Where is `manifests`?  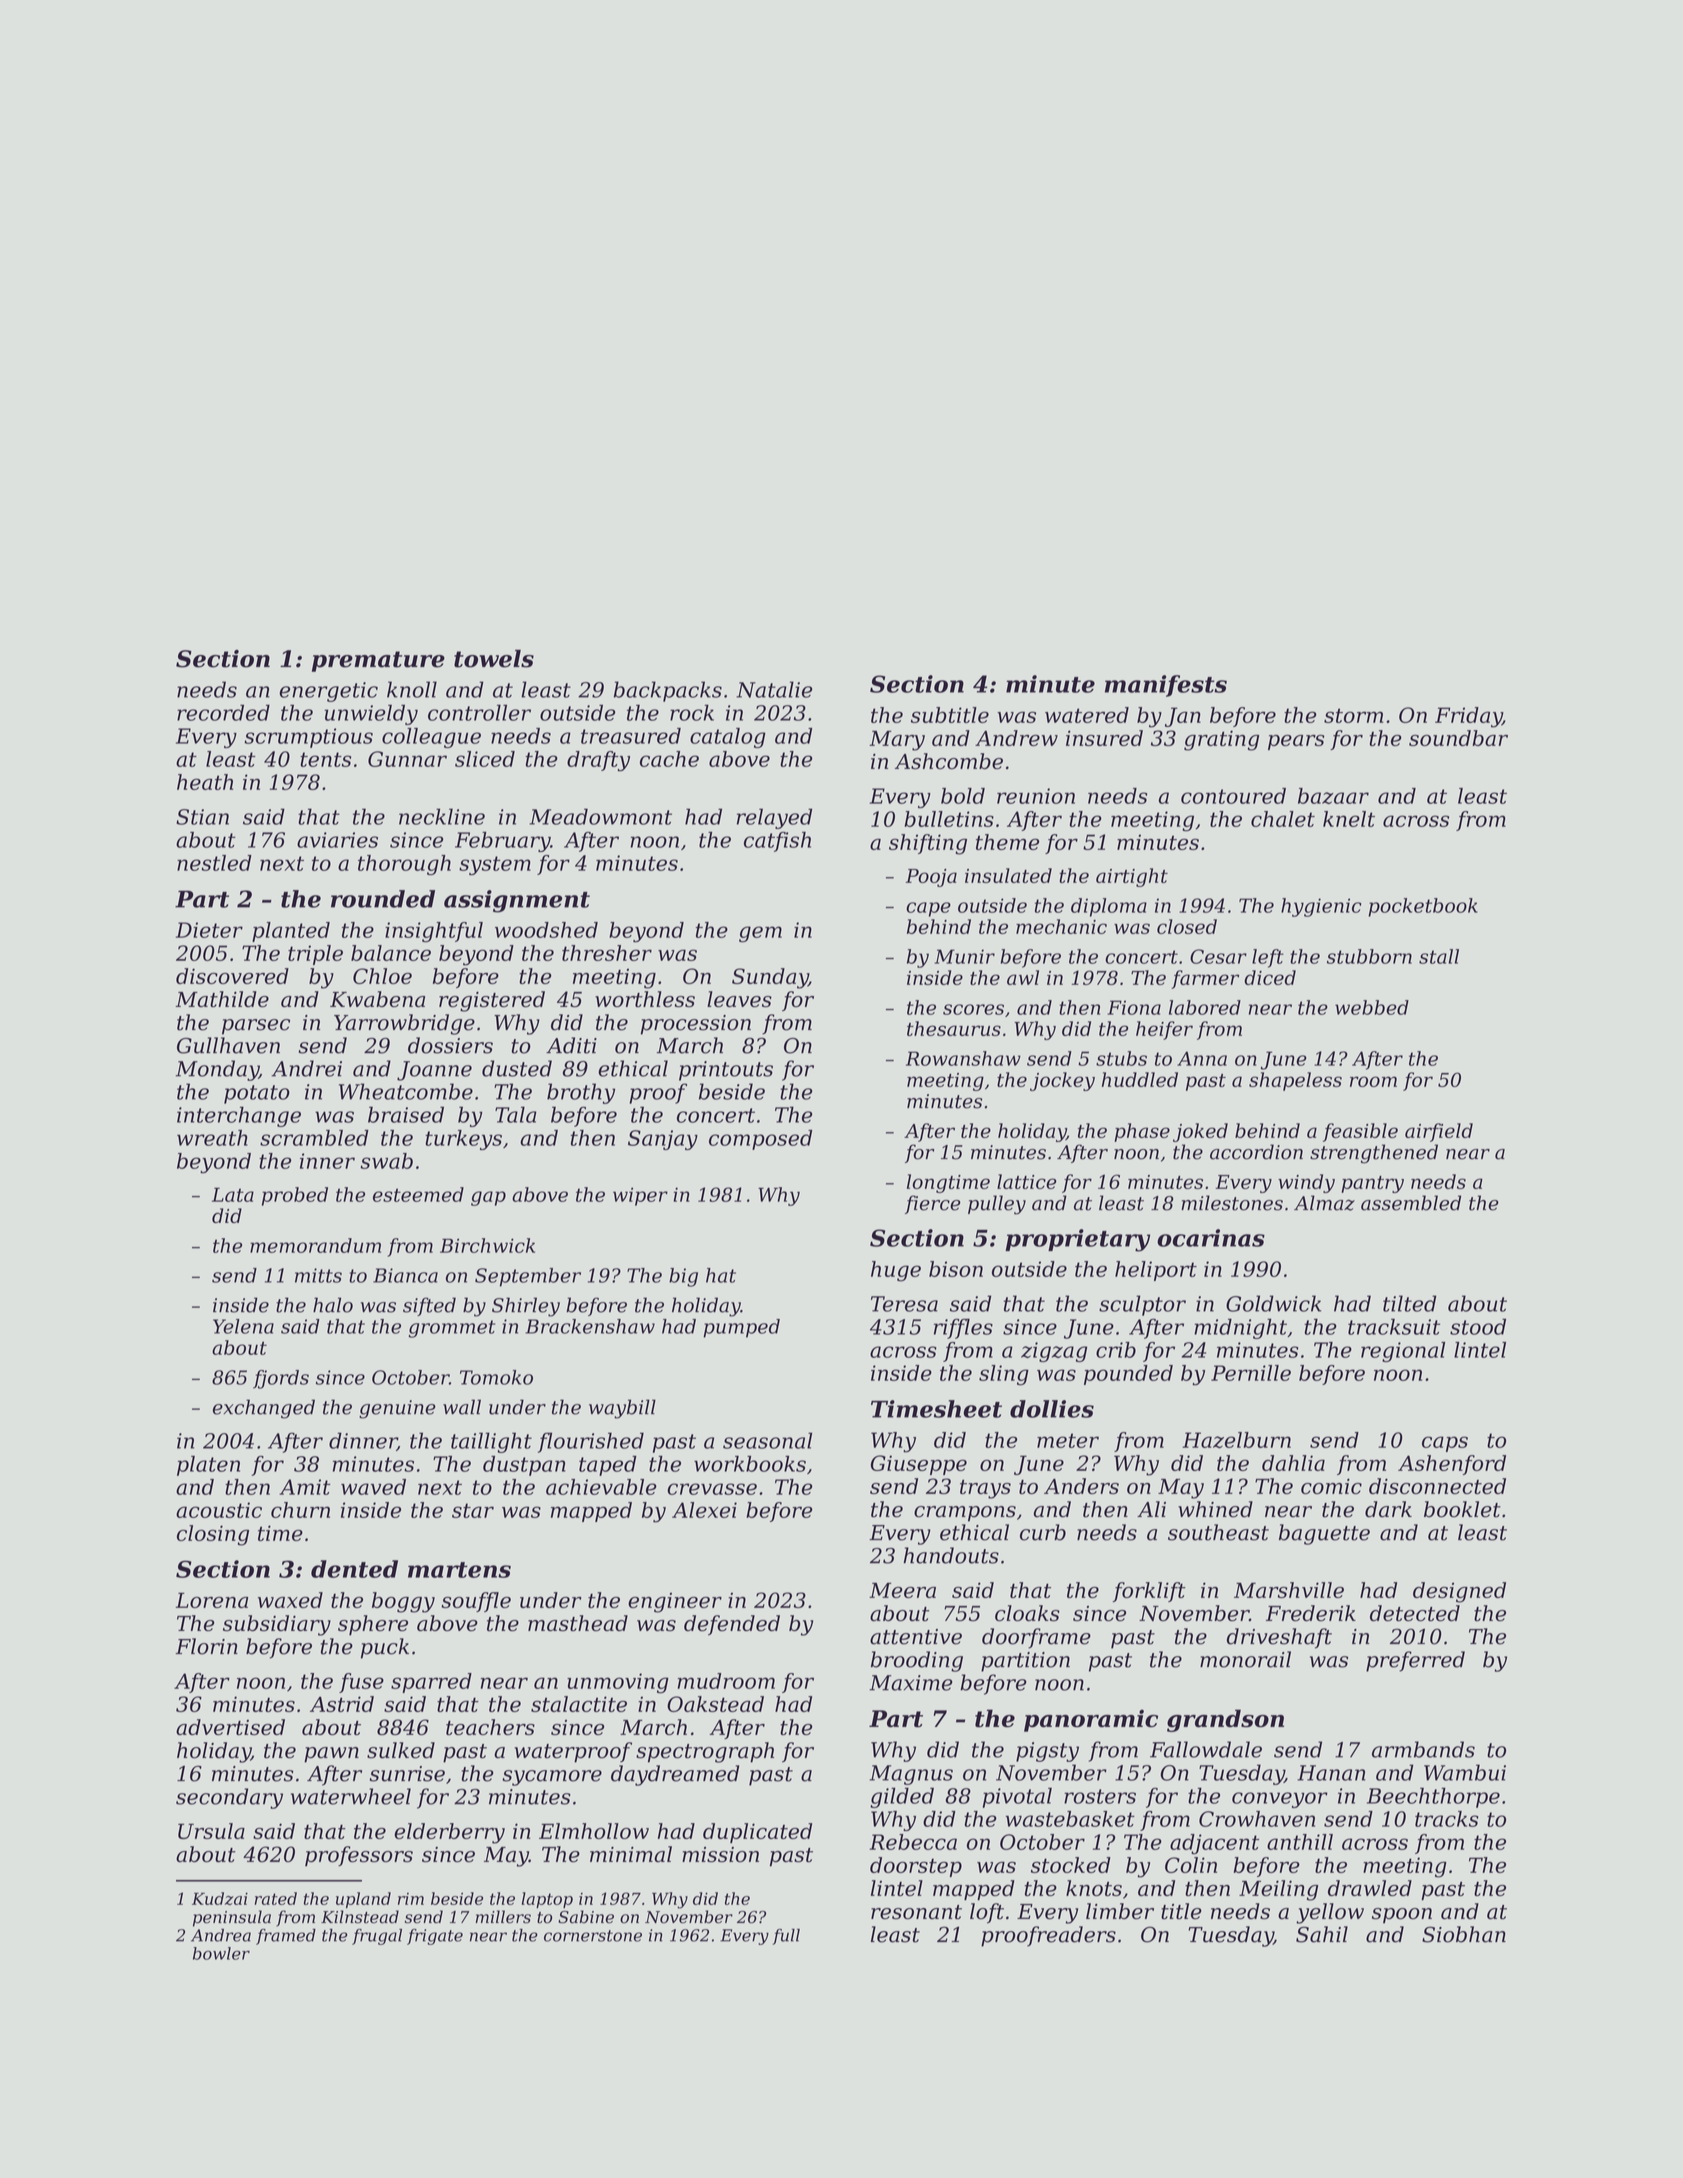
manifests is located at coordinates (1166, 686).
